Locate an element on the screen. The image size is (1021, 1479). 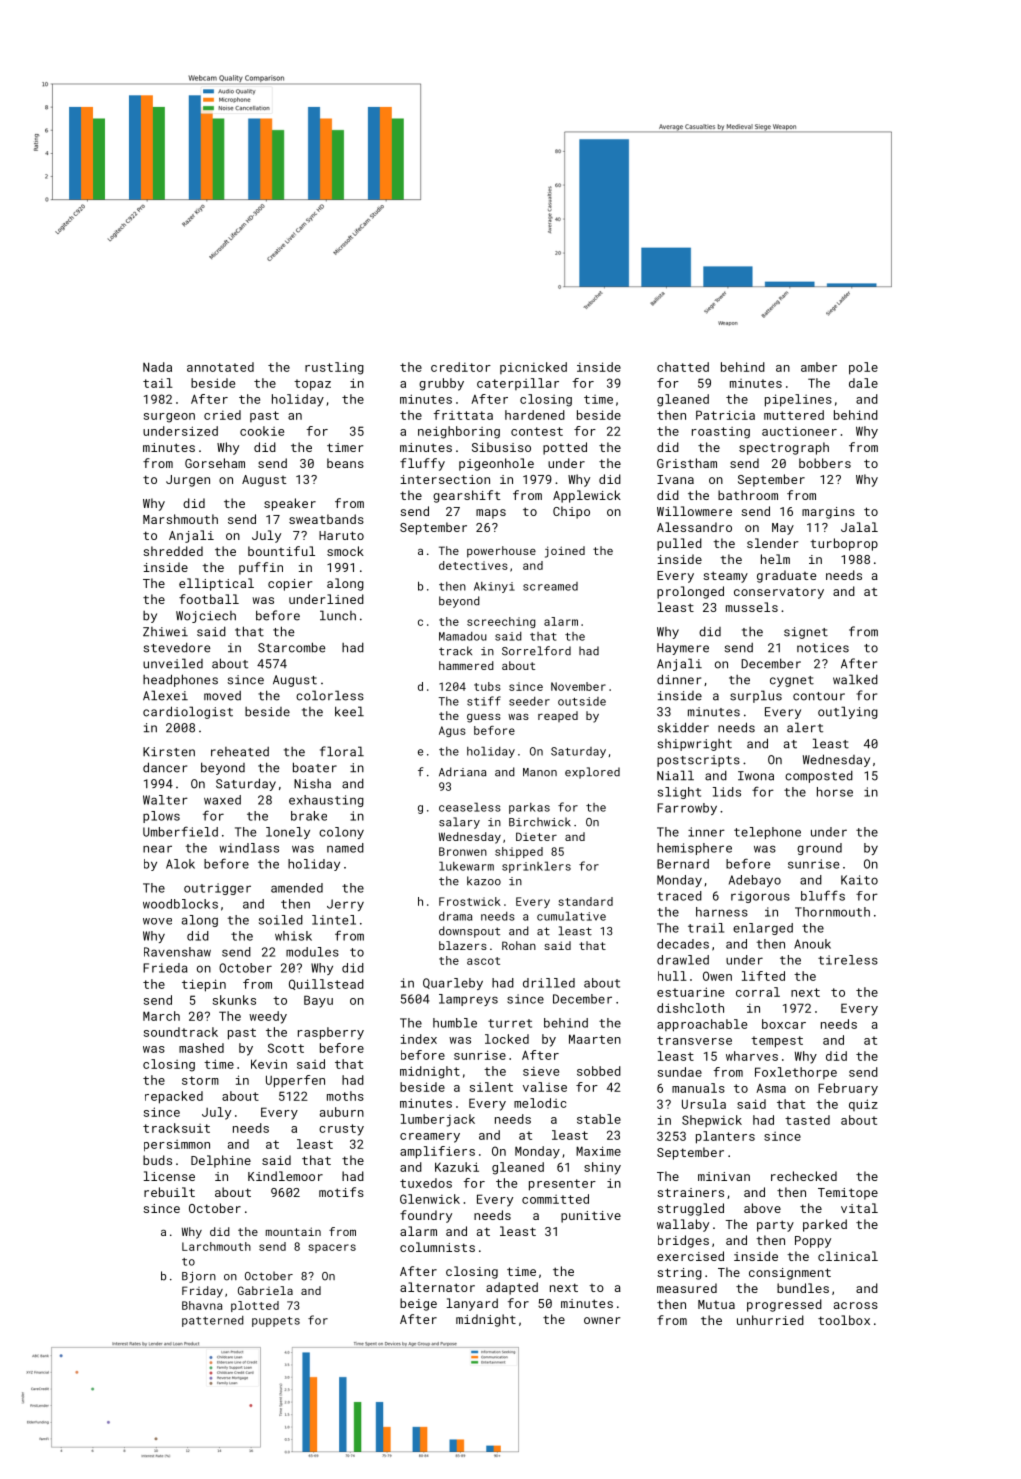
annotated is located at coordinates (220, 367).
